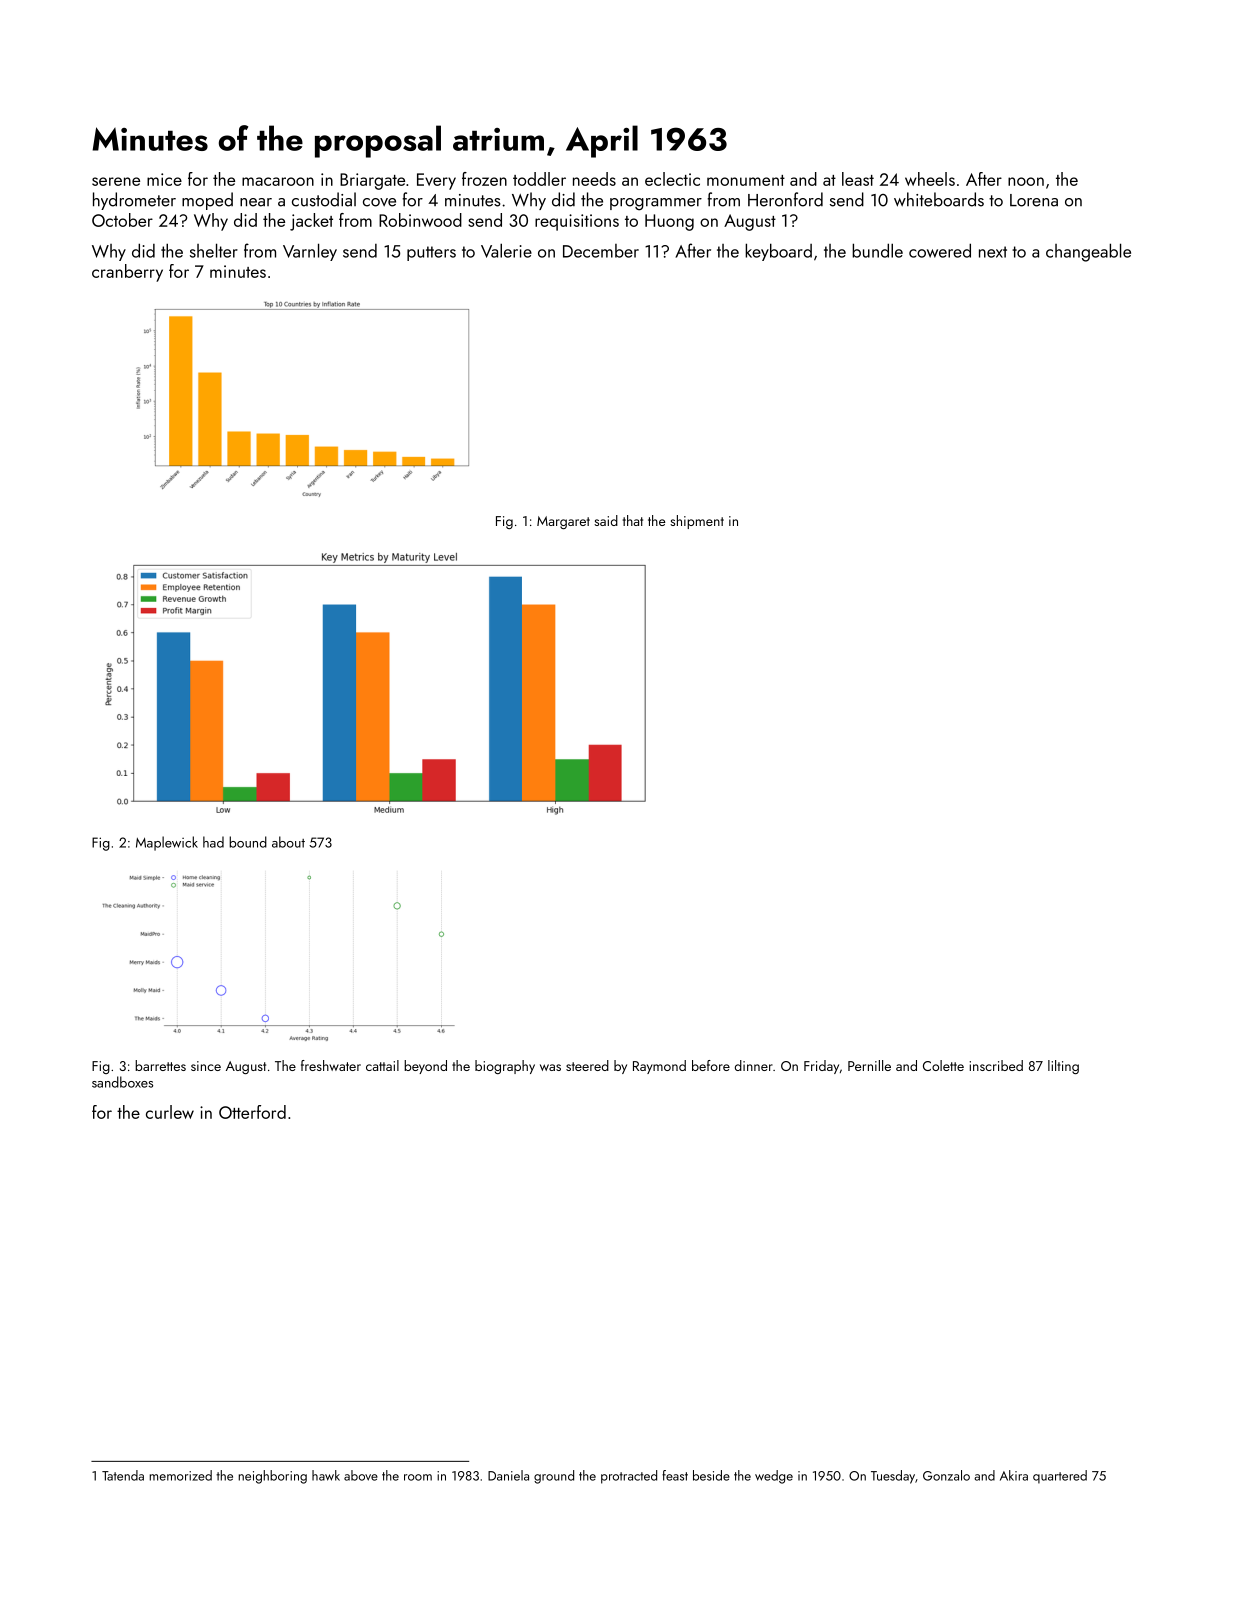  What do you see at coordinates (754, 1065) in the document?
I see `dinner` at bounding box center [754, 1065].
